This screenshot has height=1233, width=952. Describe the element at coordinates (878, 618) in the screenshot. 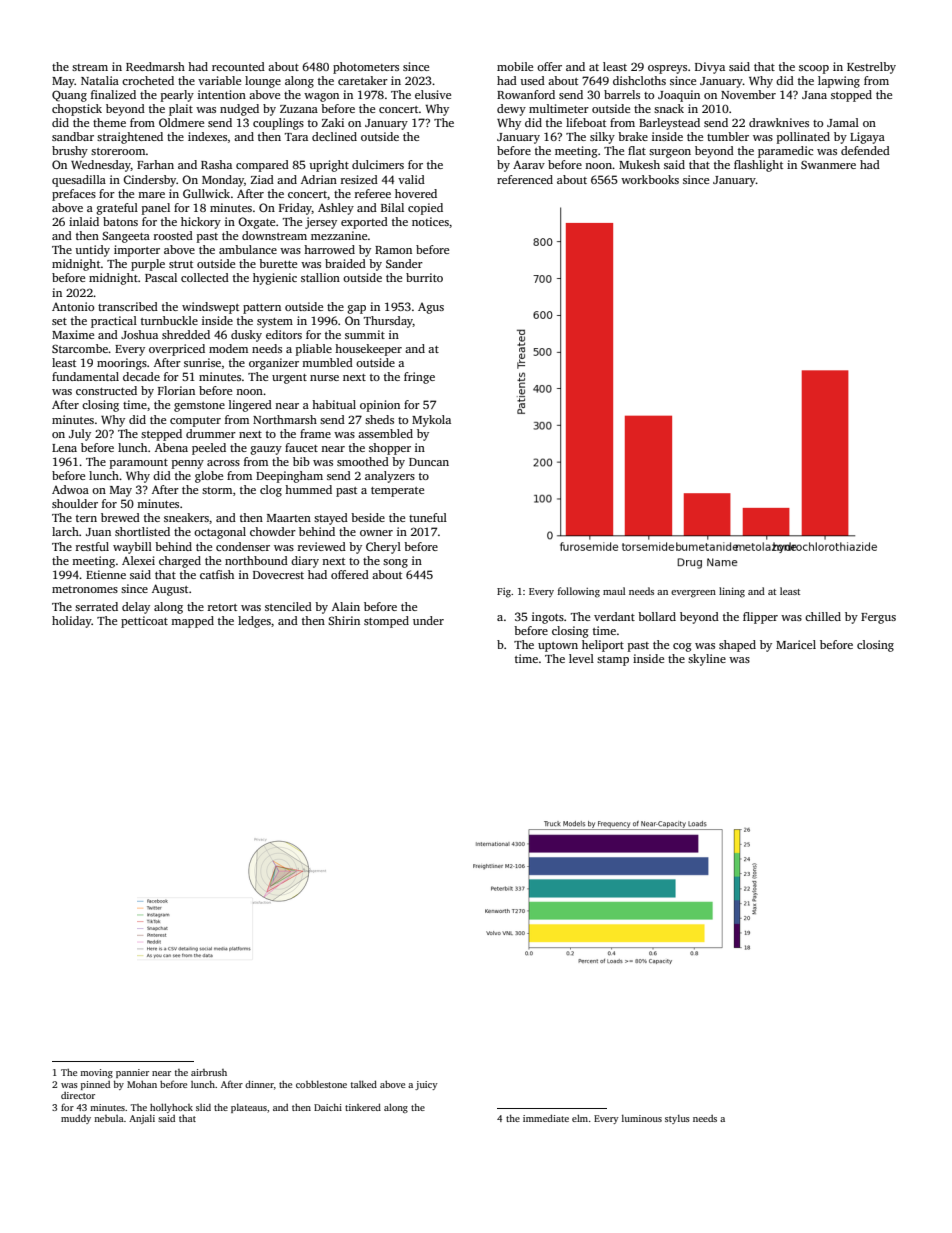

I see `Fergus` at that location.
